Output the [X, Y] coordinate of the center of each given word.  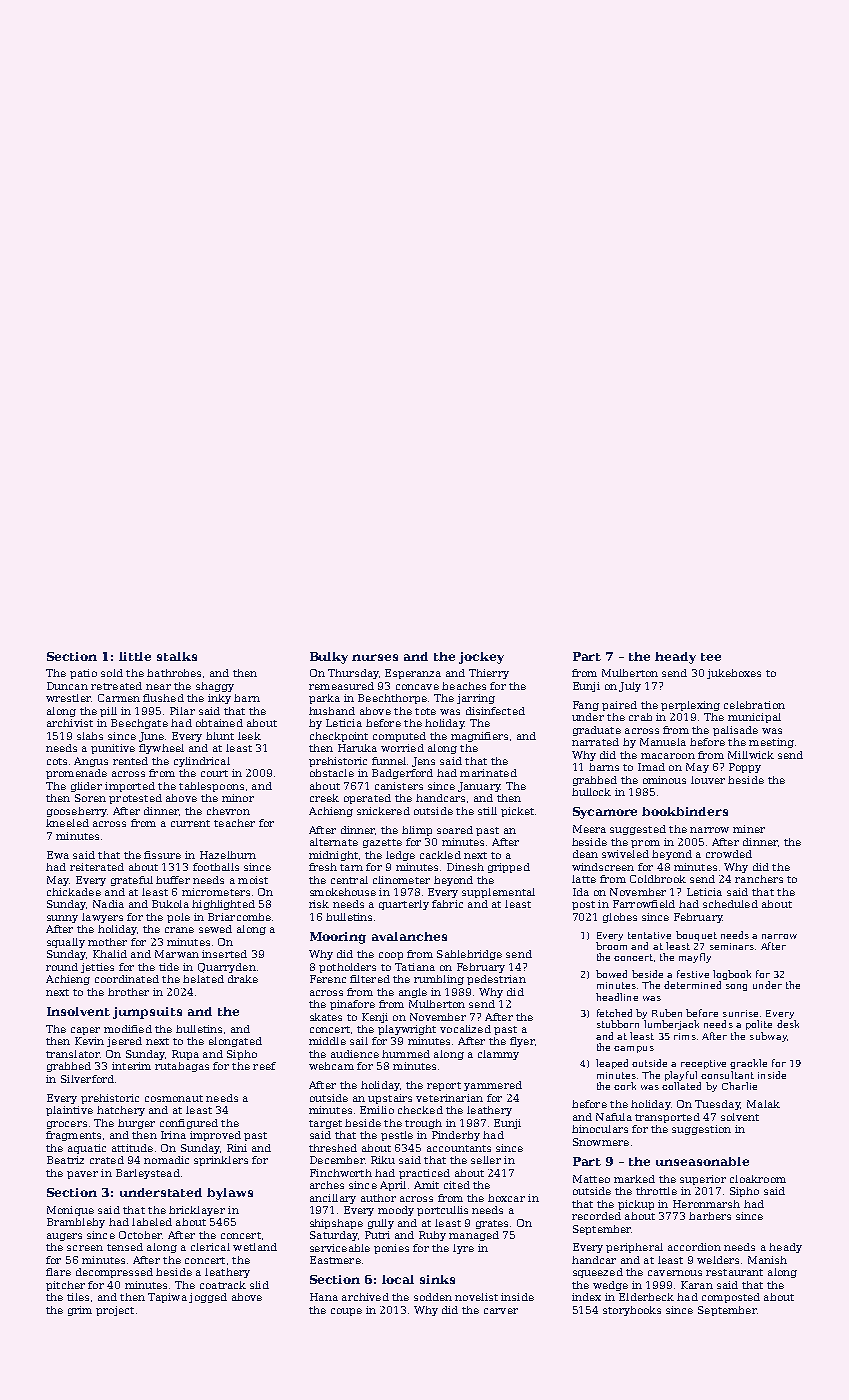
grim [80, 1311]
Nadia [108, 904]
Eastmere [335, 1260]
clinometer [401, 880]
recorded [596, 1216]
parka [324, 699]
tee [711, 657]
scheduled [730, 904]
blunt [220, 736]
